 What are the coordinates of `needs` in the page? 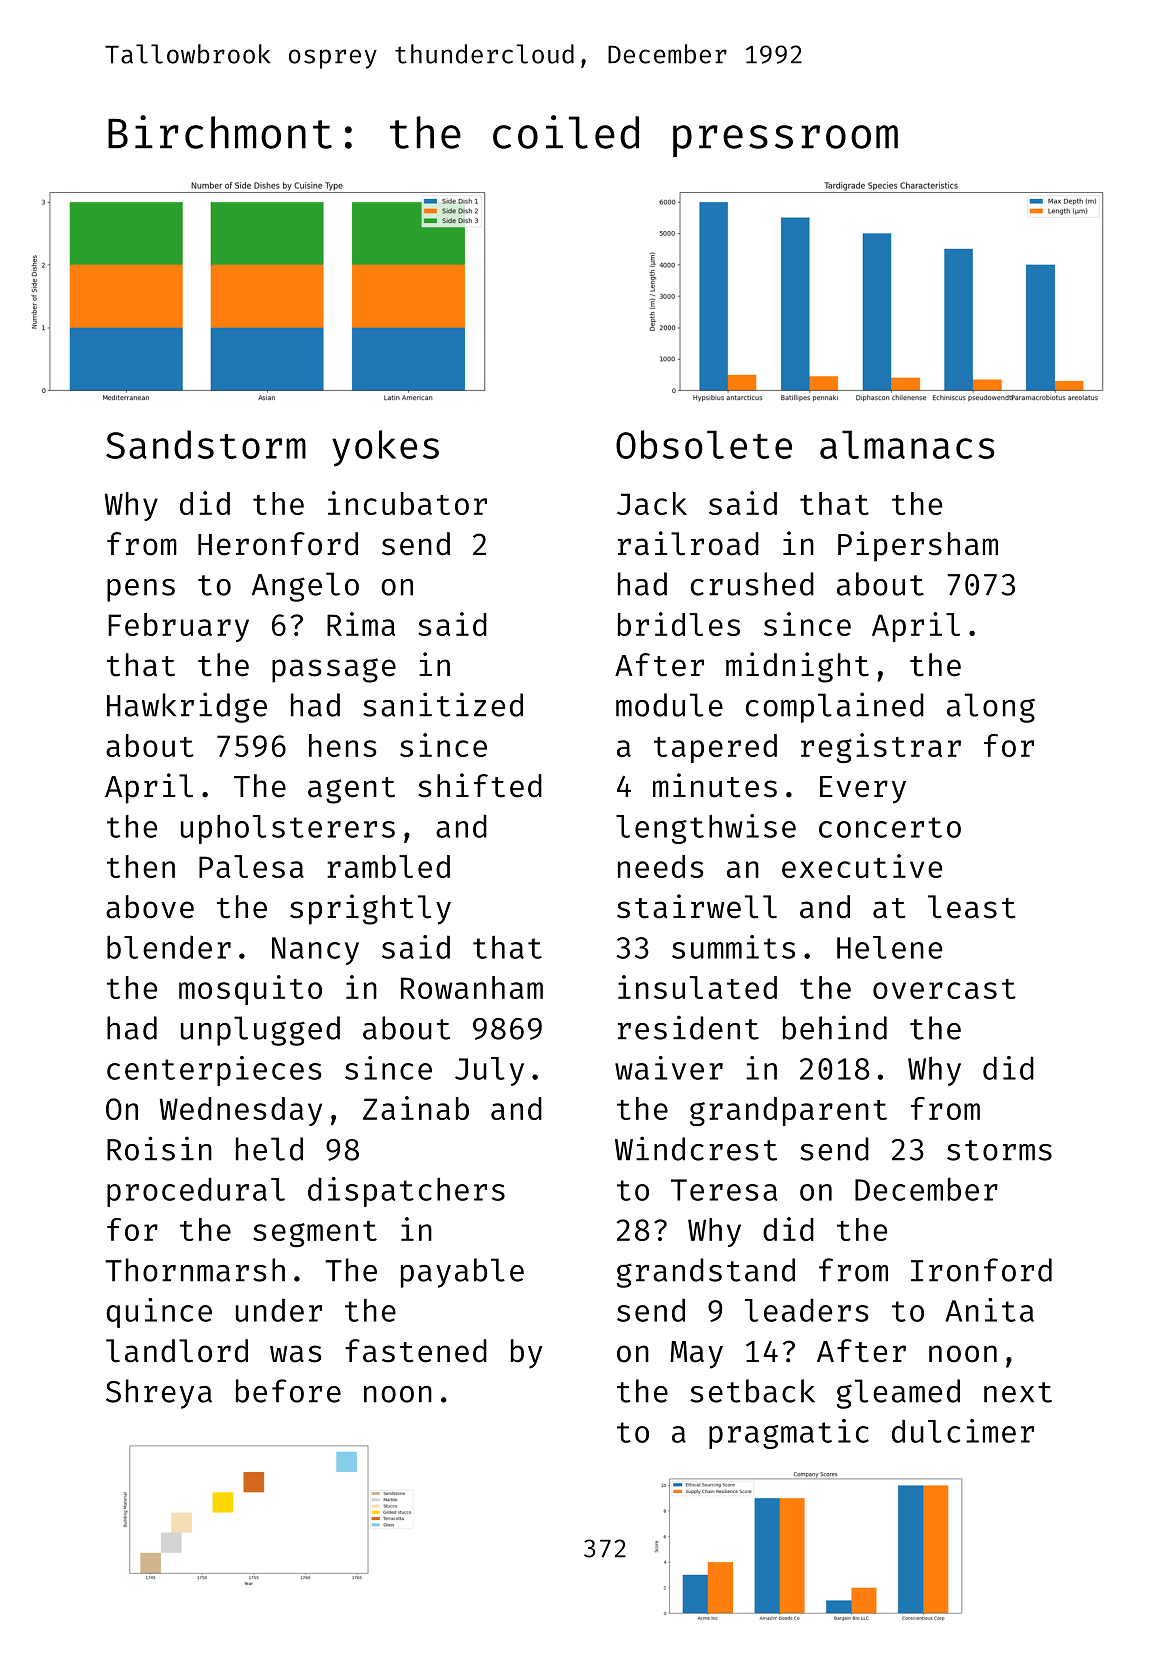 It's located at (661, 866).
